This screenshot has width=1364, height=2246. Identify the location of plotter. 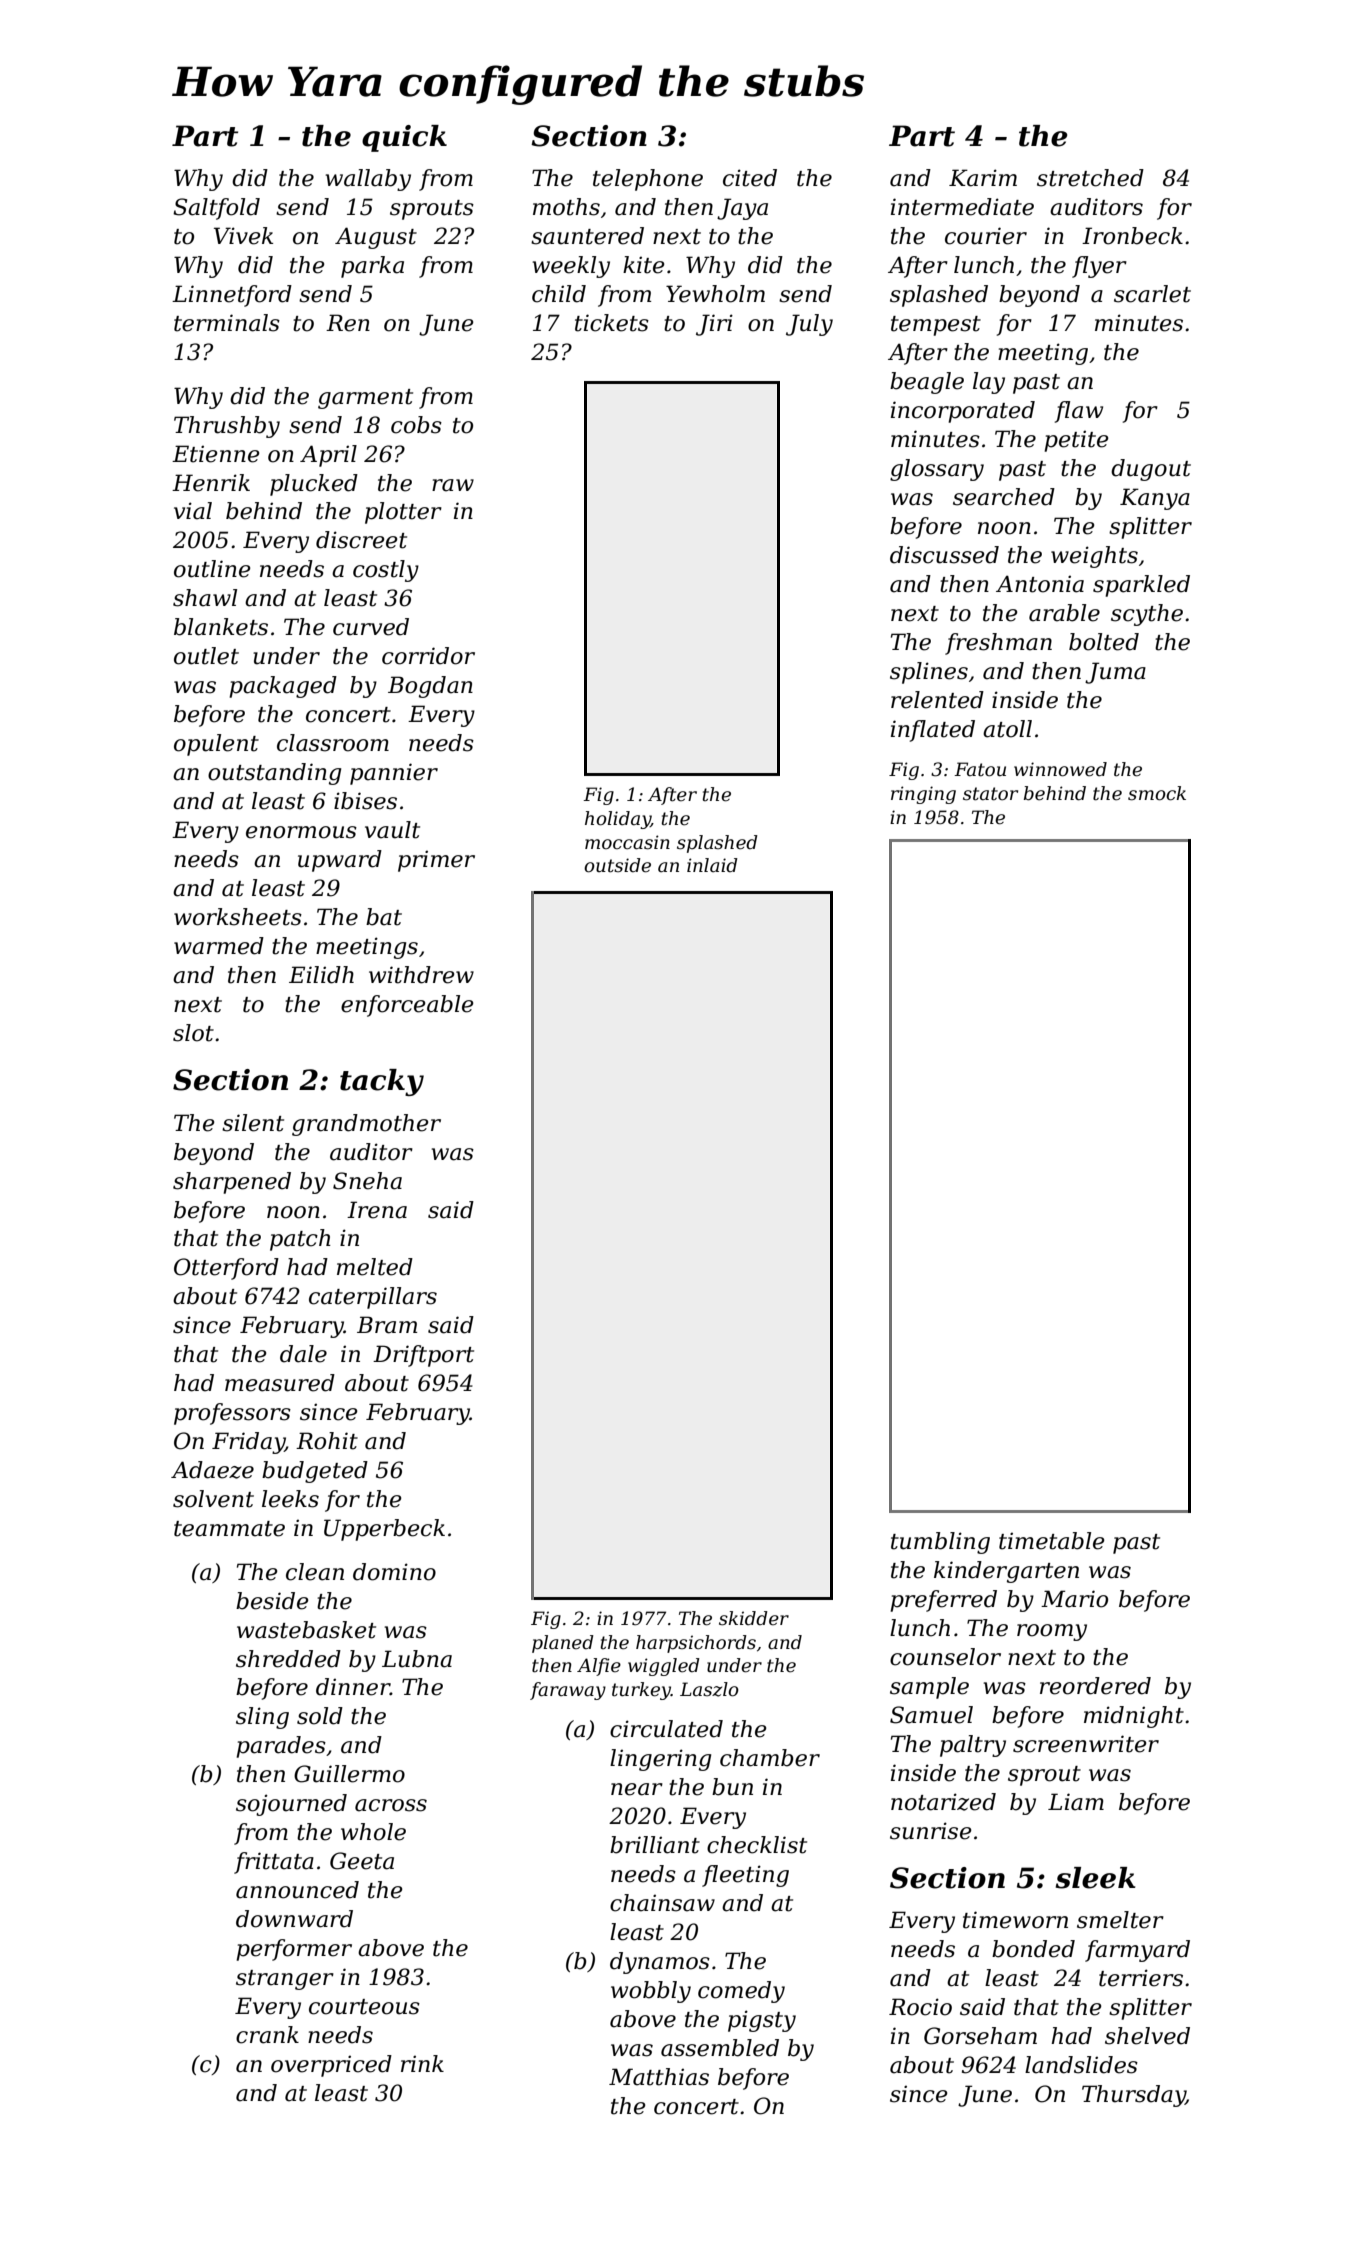
(403, 513).
